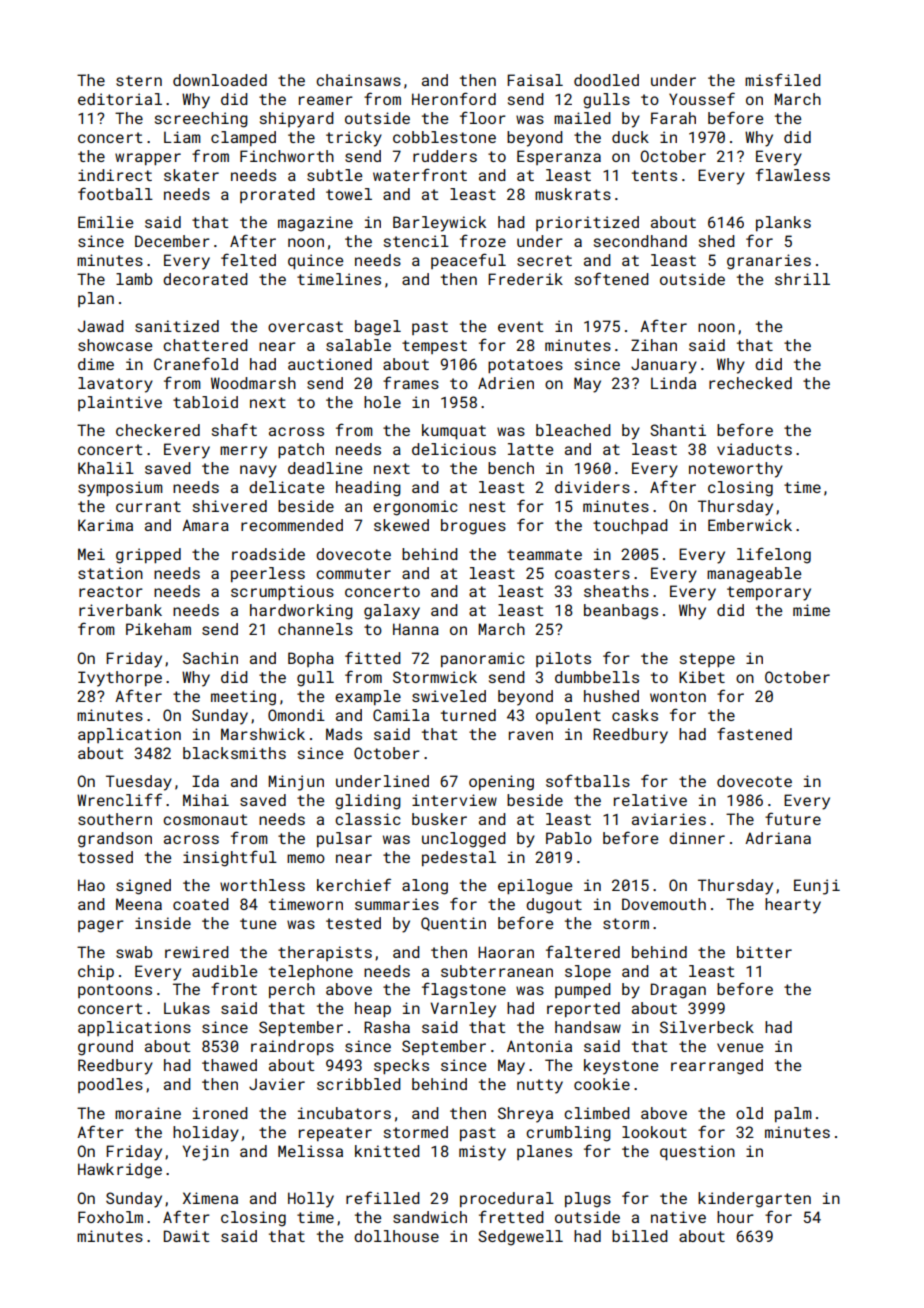  Describe the element at coordinates (186, 1236) in the image. I see `Dawit` at that location.
